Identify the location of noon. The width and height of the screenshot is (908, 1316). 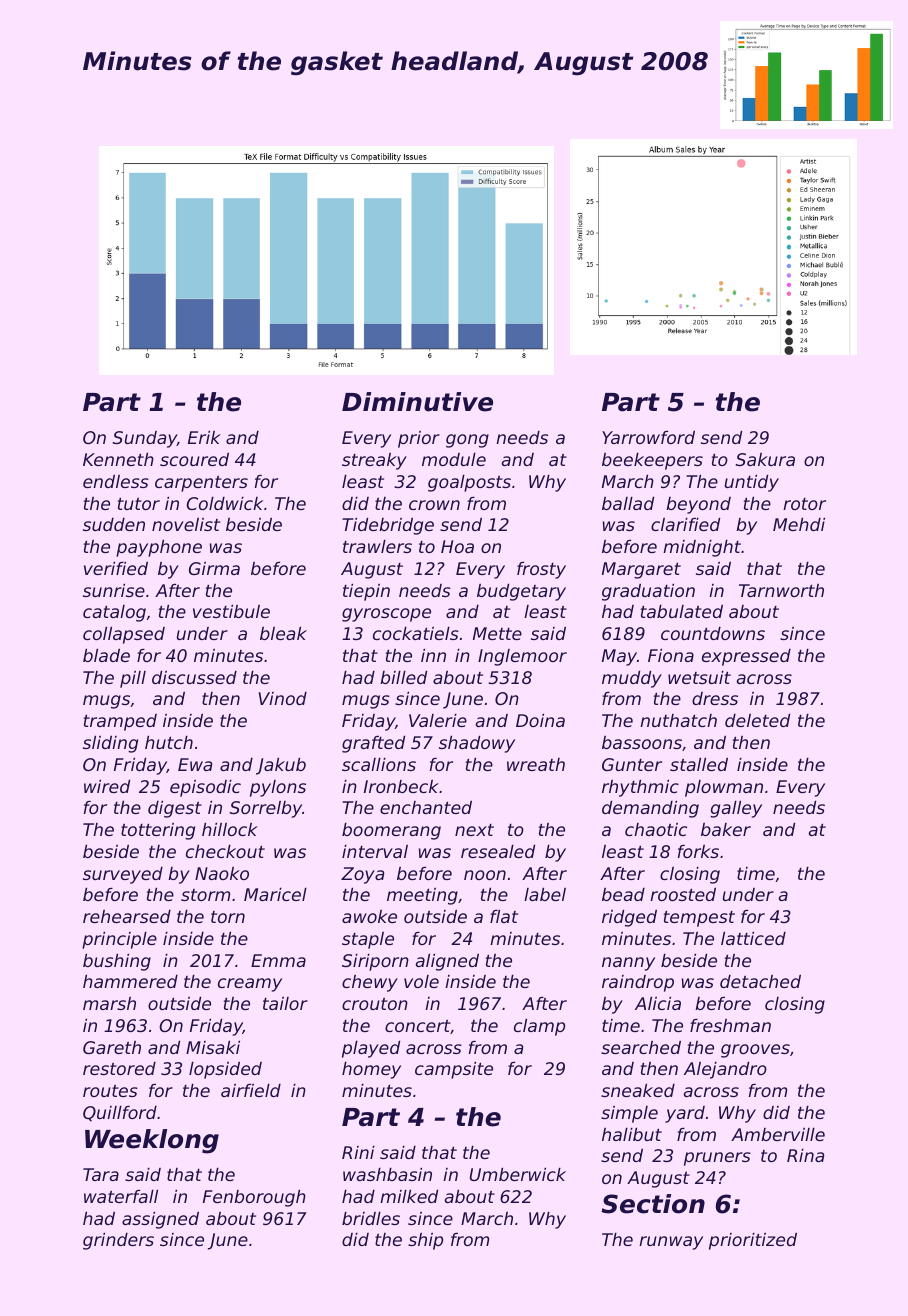
(485, 875).
